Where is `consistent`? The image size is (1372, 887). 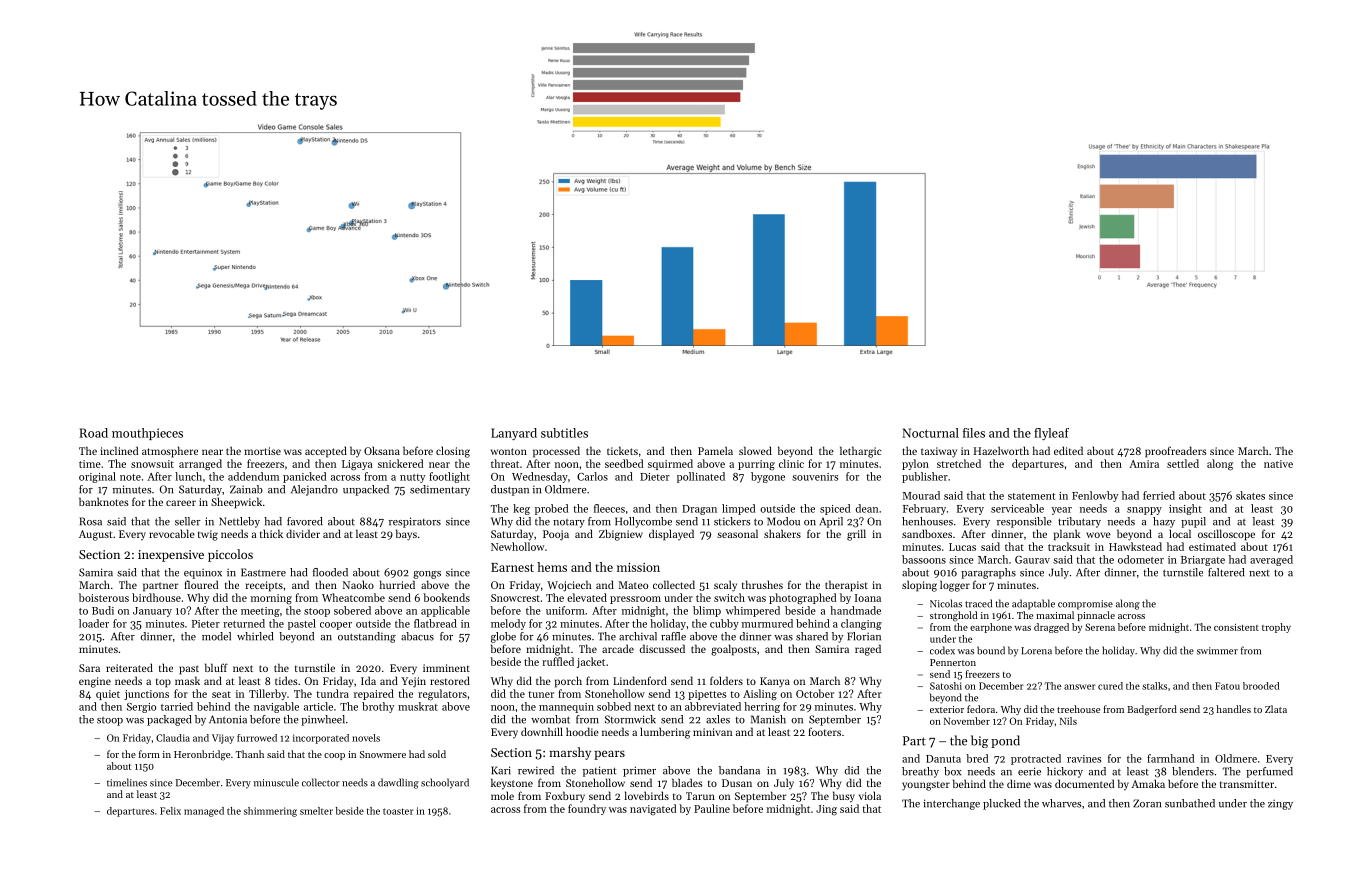 consistent is located at coordinates (1236, 627).
